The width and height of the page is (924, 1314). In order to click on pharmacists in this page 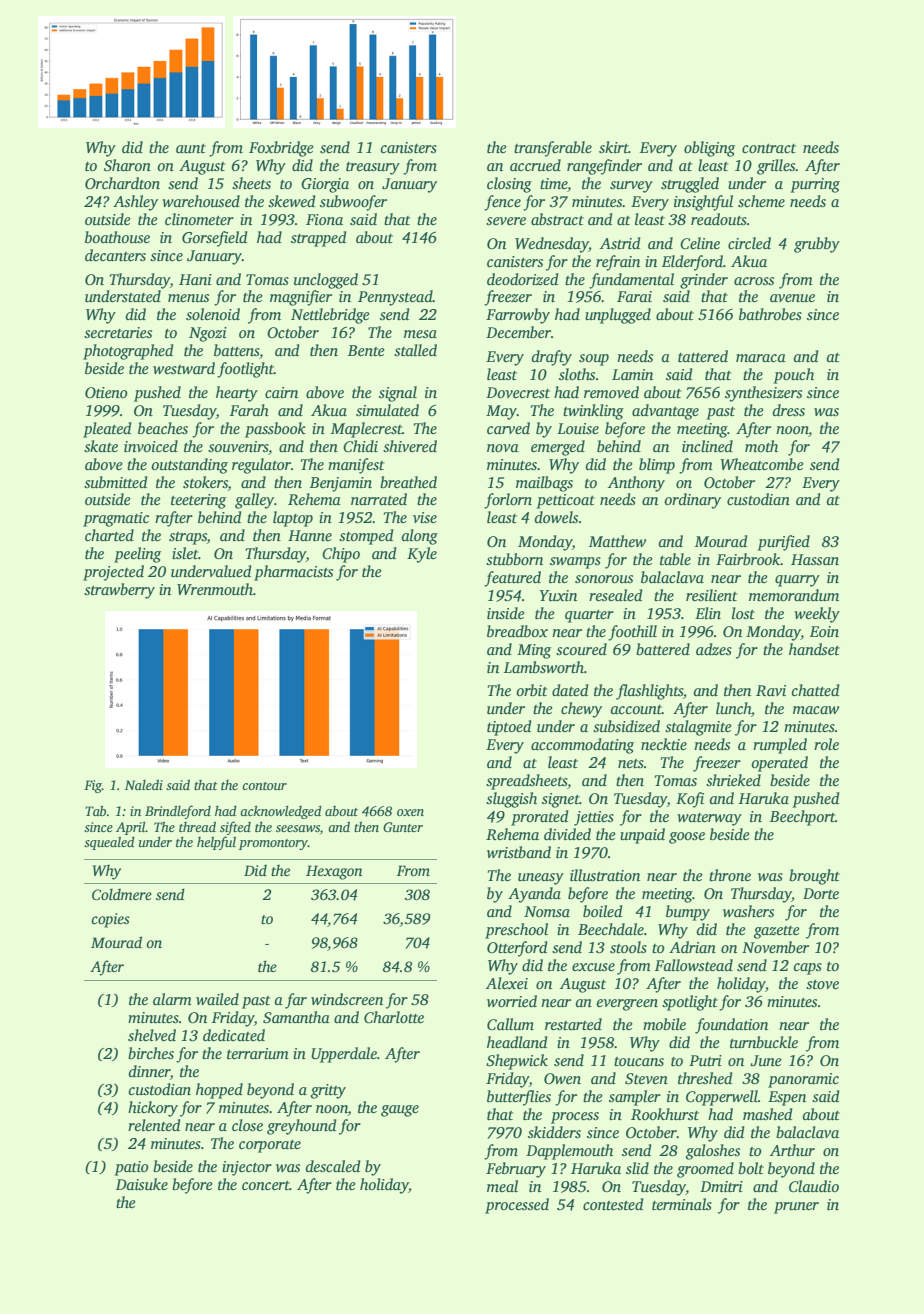, I will do `click(293, 573)`.
